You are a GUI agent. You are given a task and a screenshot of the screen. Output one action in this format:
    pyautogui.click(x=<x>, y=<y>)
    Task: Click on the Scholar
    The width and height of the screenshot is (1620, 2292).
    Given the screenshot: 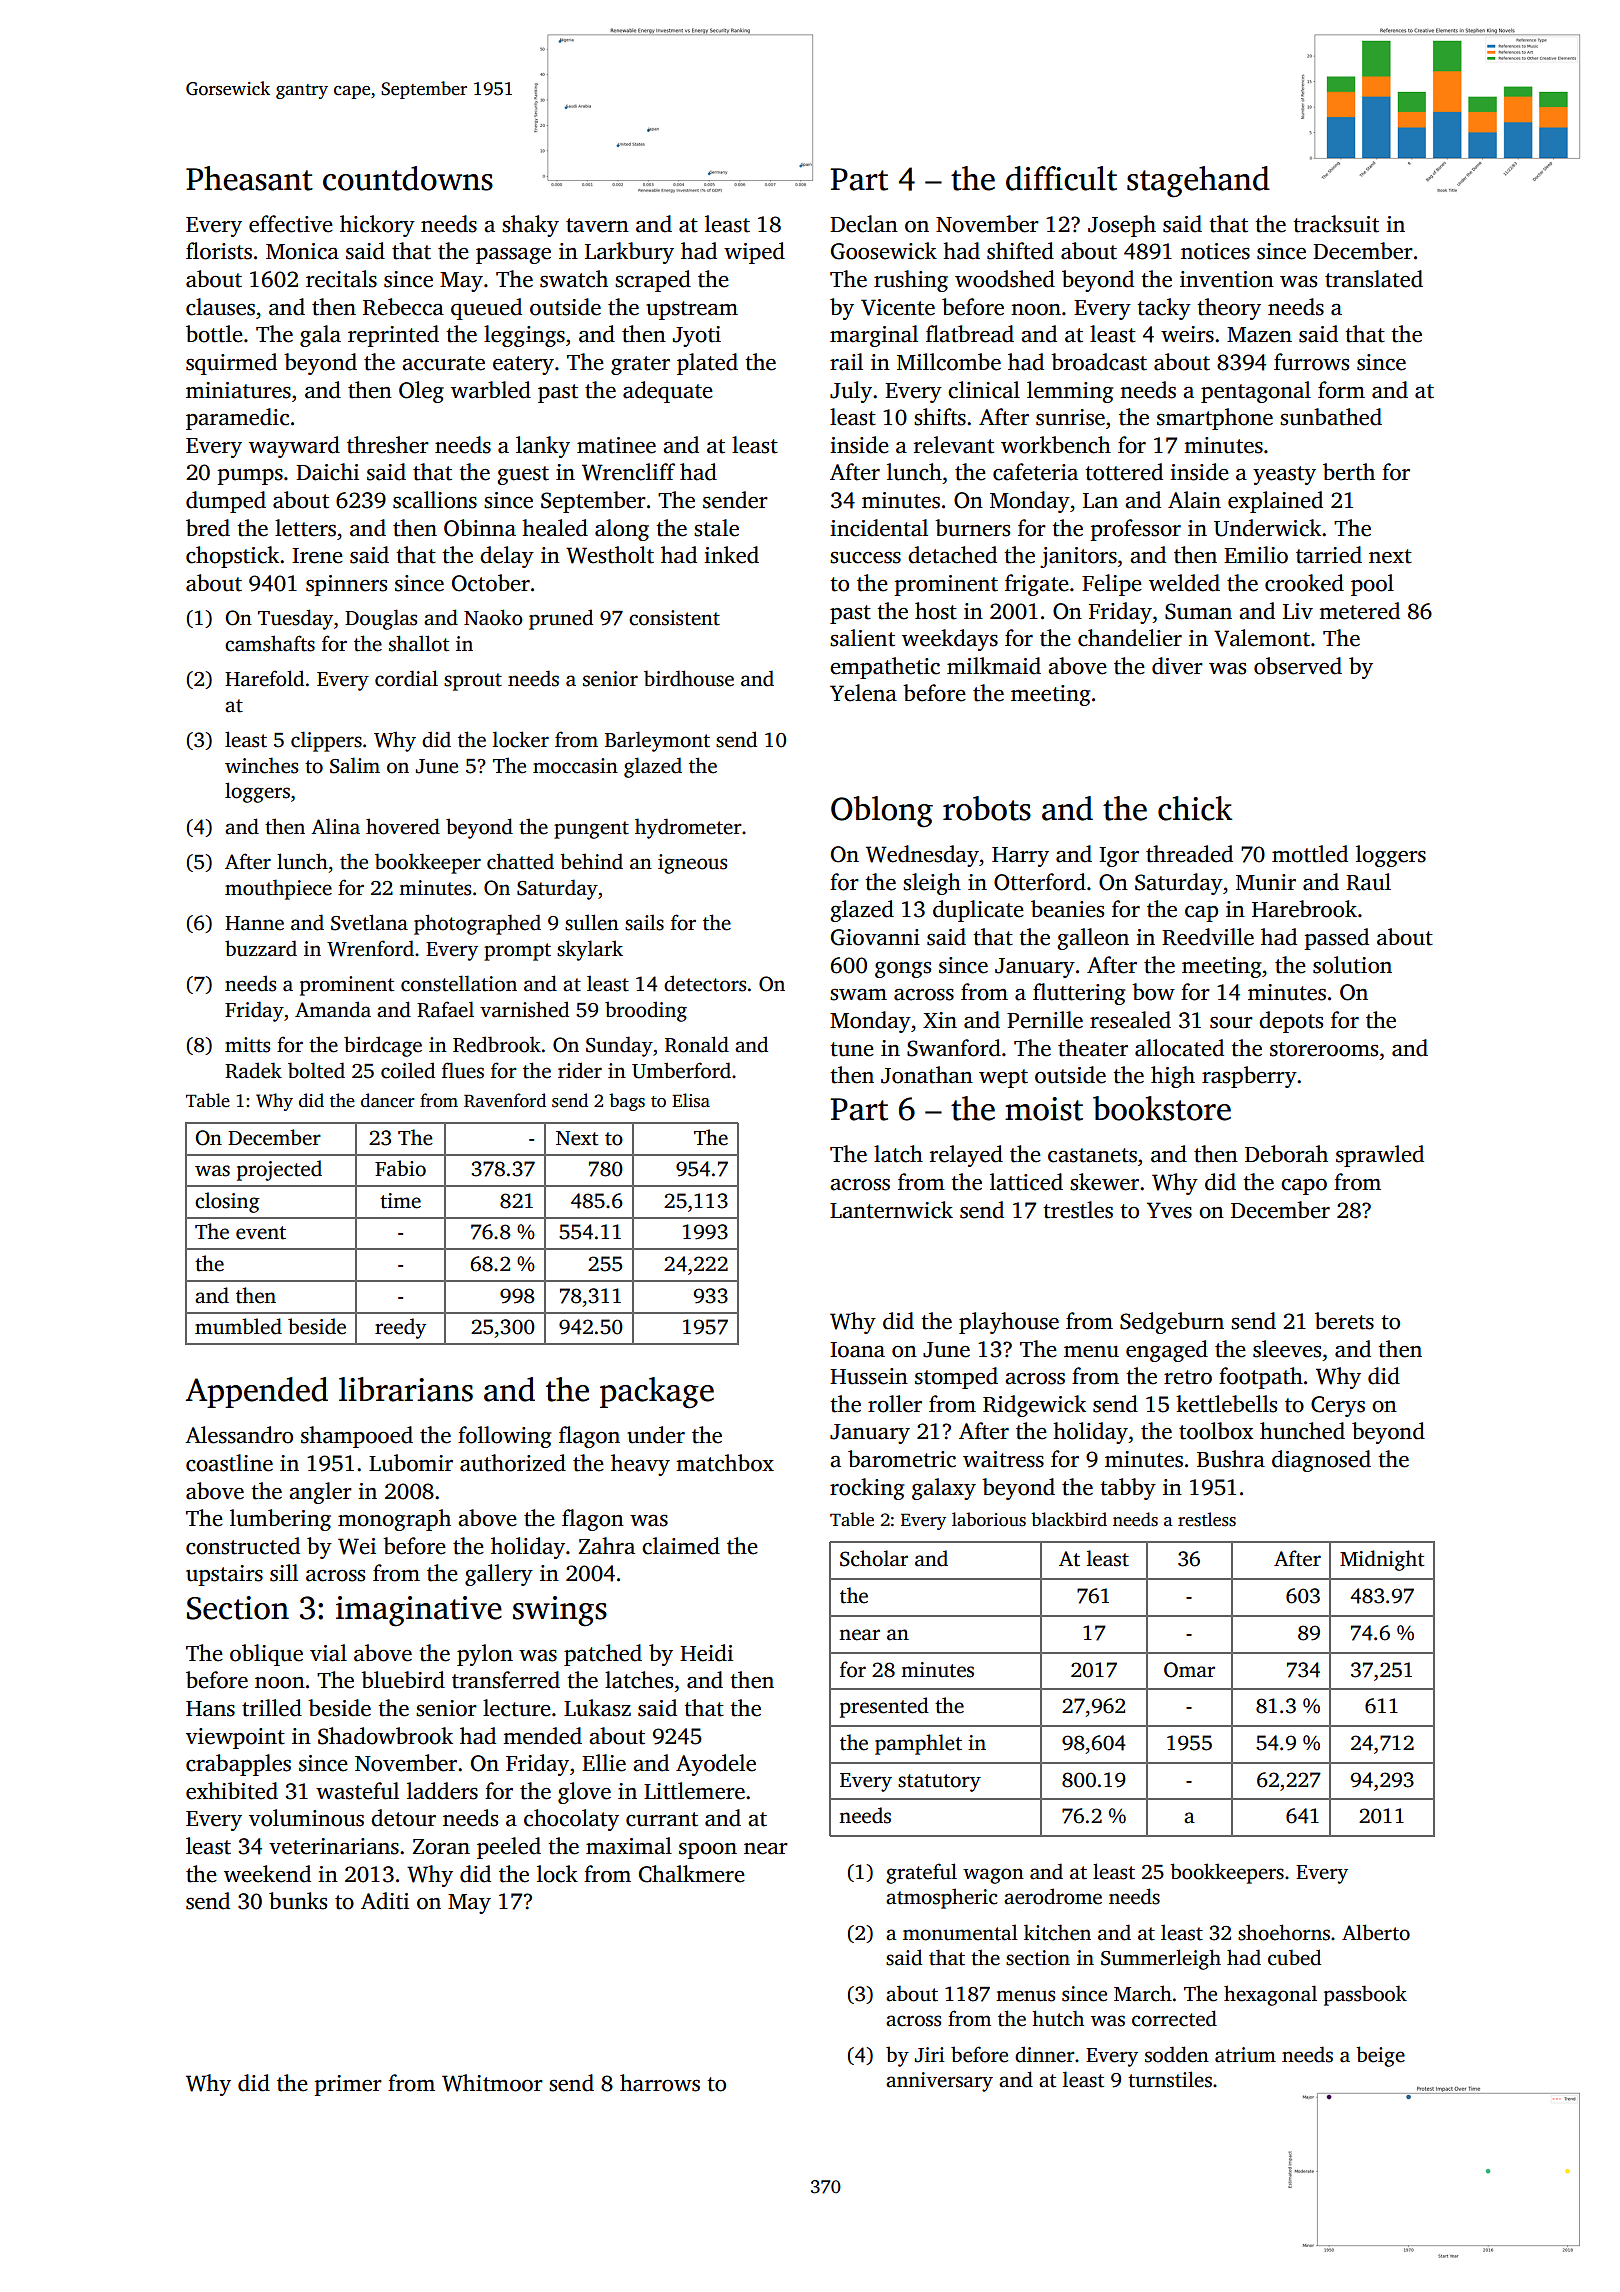 What is the action you would take?
    pyautogui.click(x=874, y=1558)
